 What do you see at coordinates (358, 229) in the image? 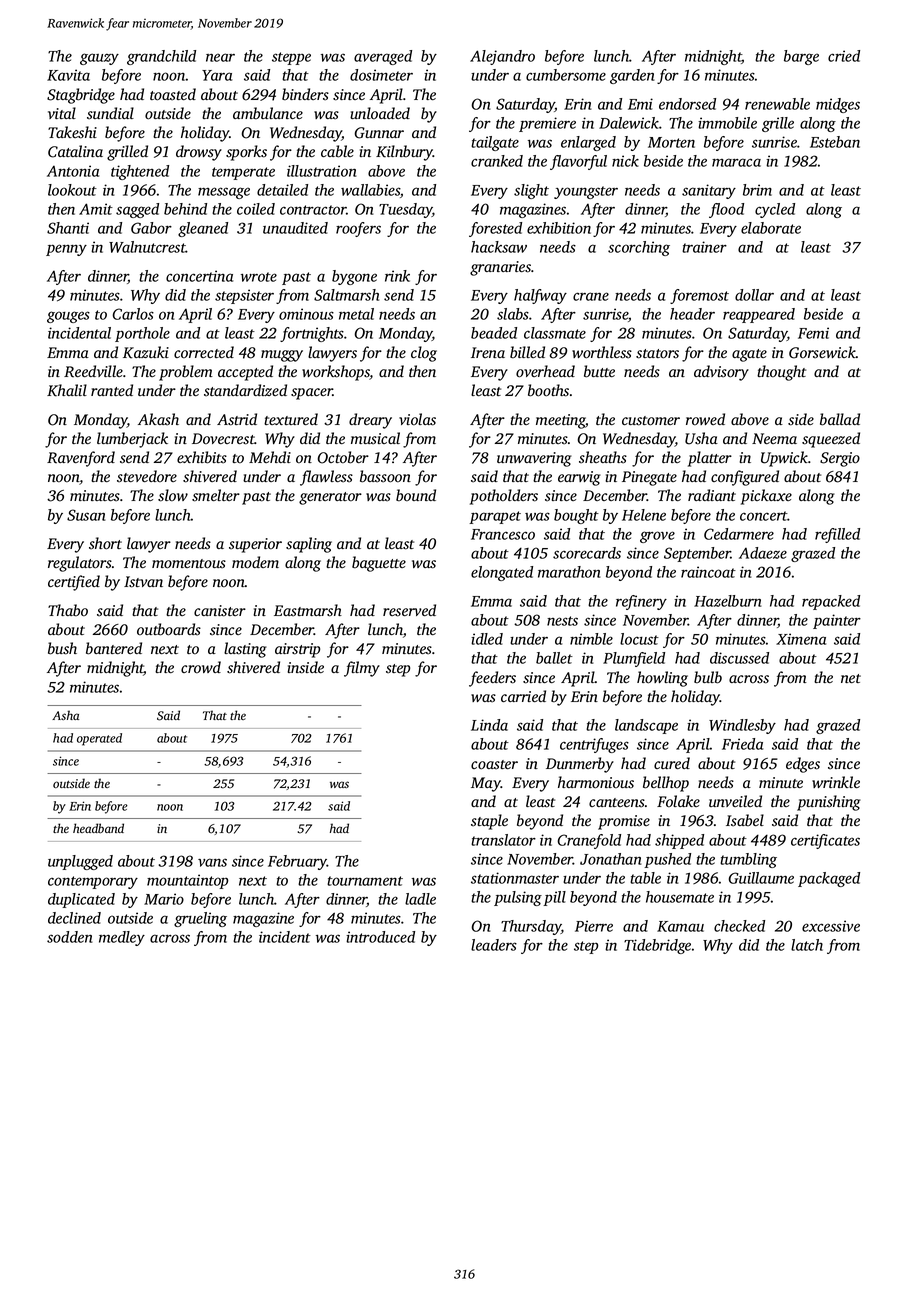
I see `roofers` at bounding box center [358, 229].
